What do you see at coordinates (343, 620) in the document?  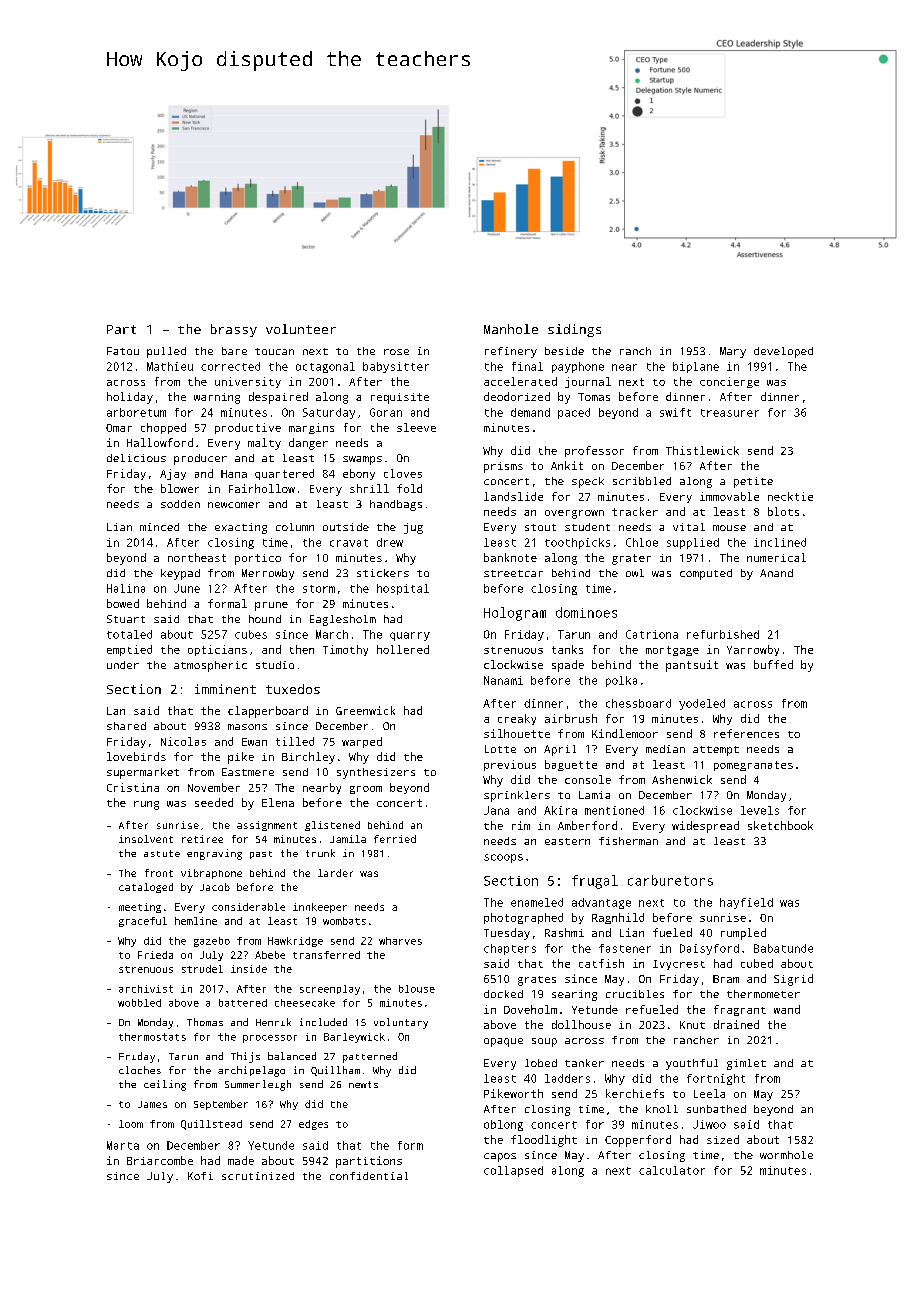 I see `Eaglesholm` at bounding box center [343, 620].
